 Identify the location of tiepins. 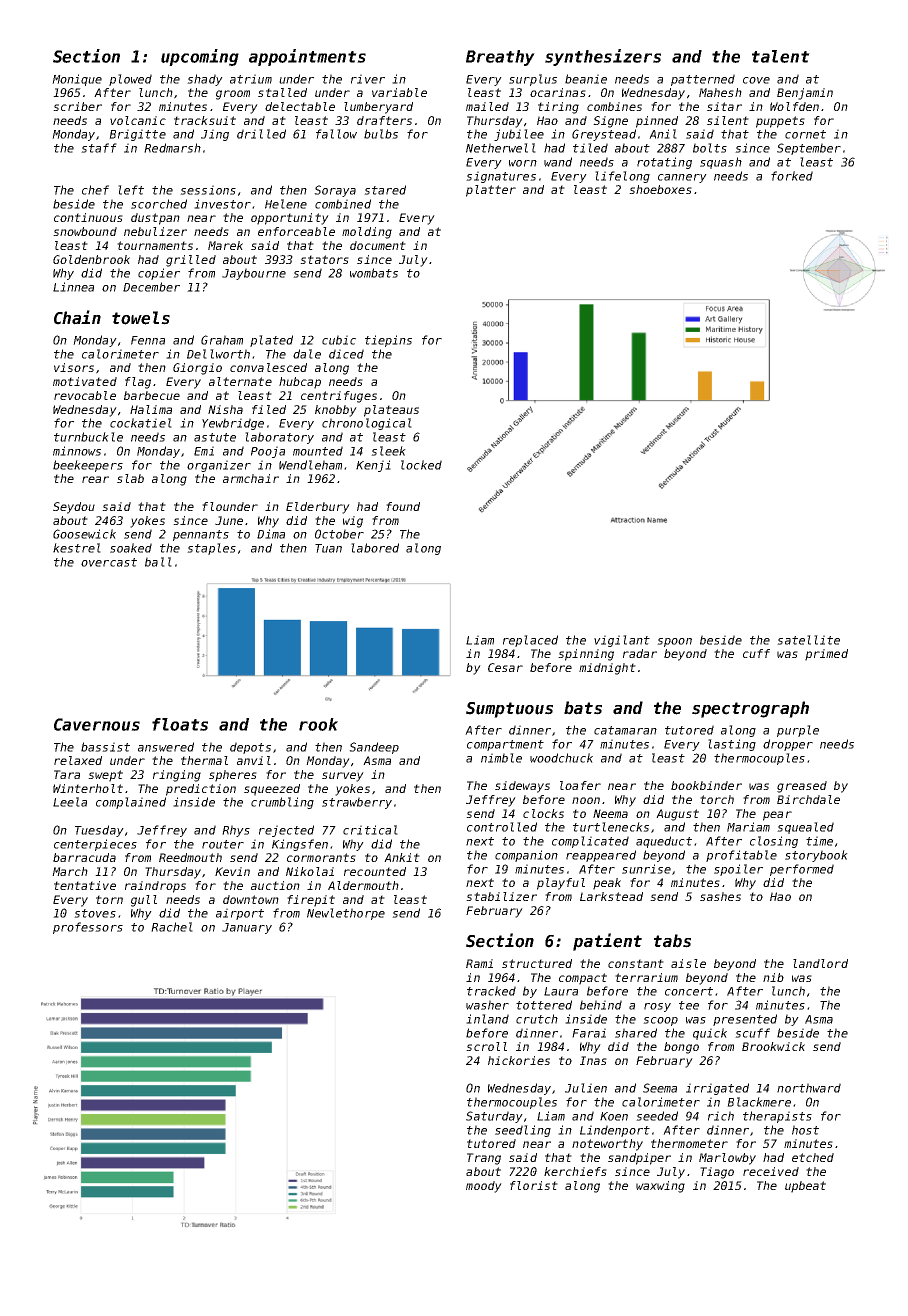
(388, 341).
